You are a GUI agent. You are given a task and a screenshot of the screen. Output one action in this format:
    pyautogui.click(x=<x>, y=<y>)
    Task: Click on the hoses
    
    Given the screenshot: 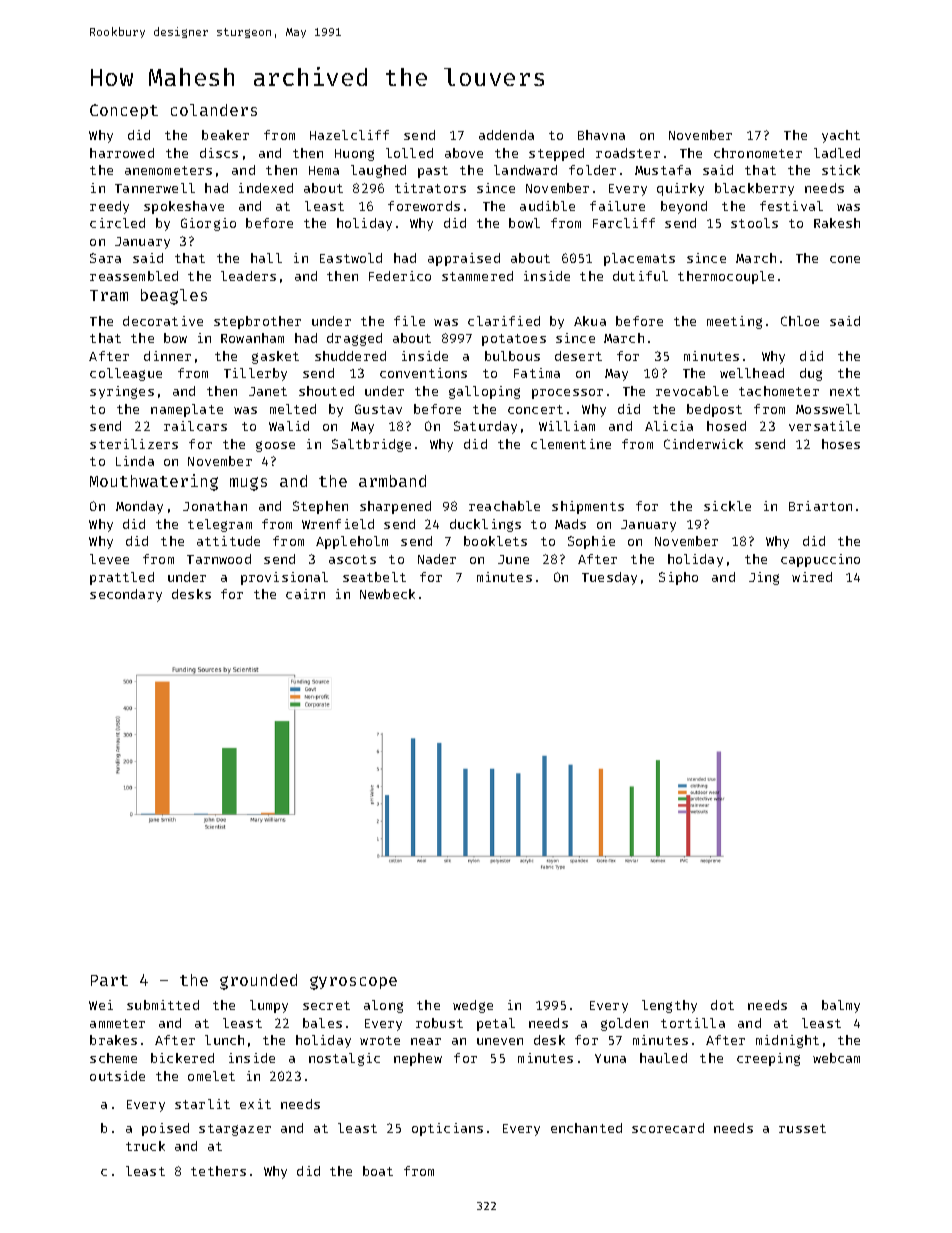 What is the action you would take?
    pyautogui.click(x=841, y=444)
